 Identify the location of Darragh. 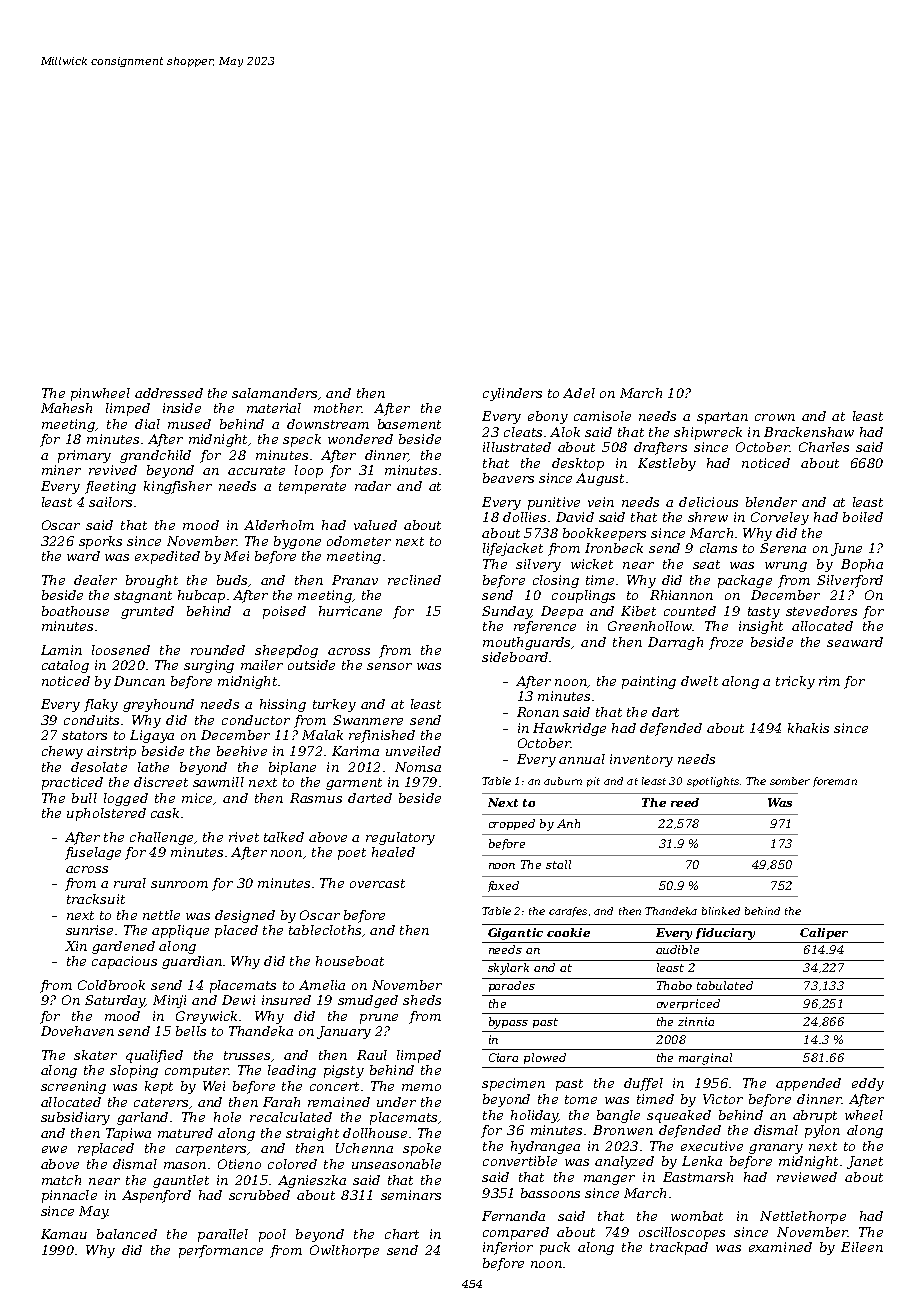
(675, 643).
